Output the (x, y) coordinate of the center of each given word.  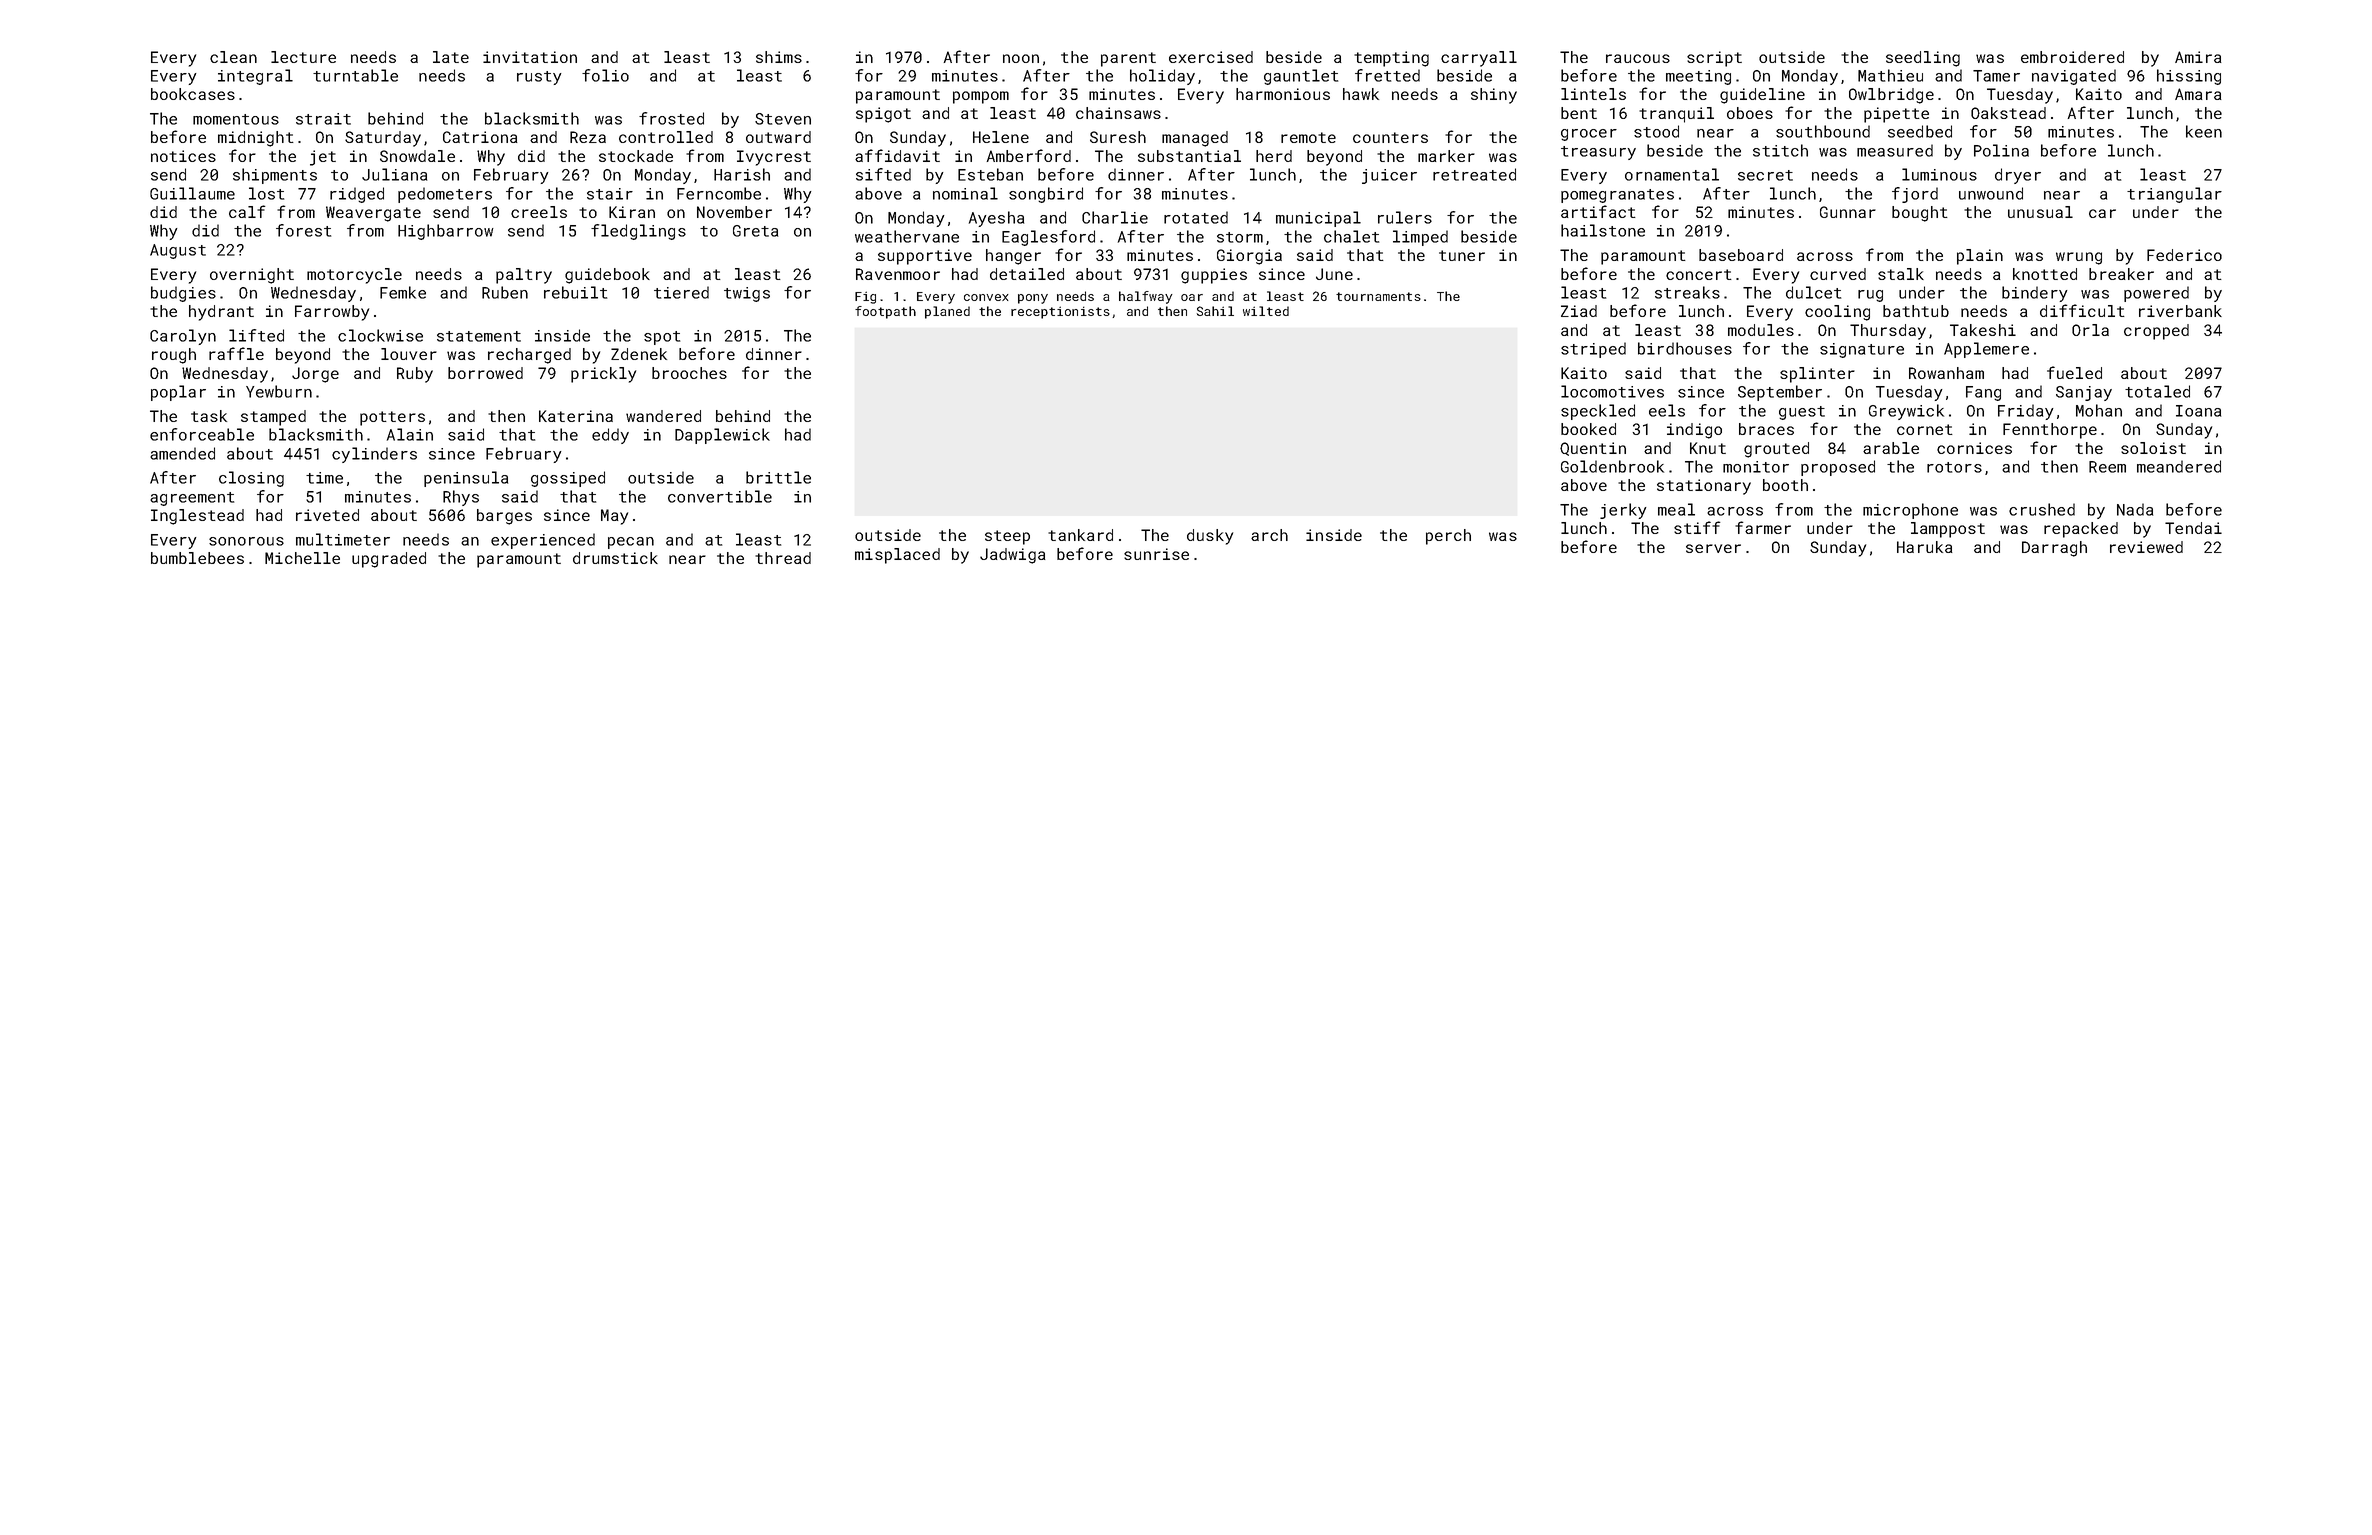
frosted (671, 118)
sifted (883, 174)
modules (1761, 330)
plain (1980, 257)
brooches (689, 373)
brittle (778, 477)
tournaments (1378, 296)
